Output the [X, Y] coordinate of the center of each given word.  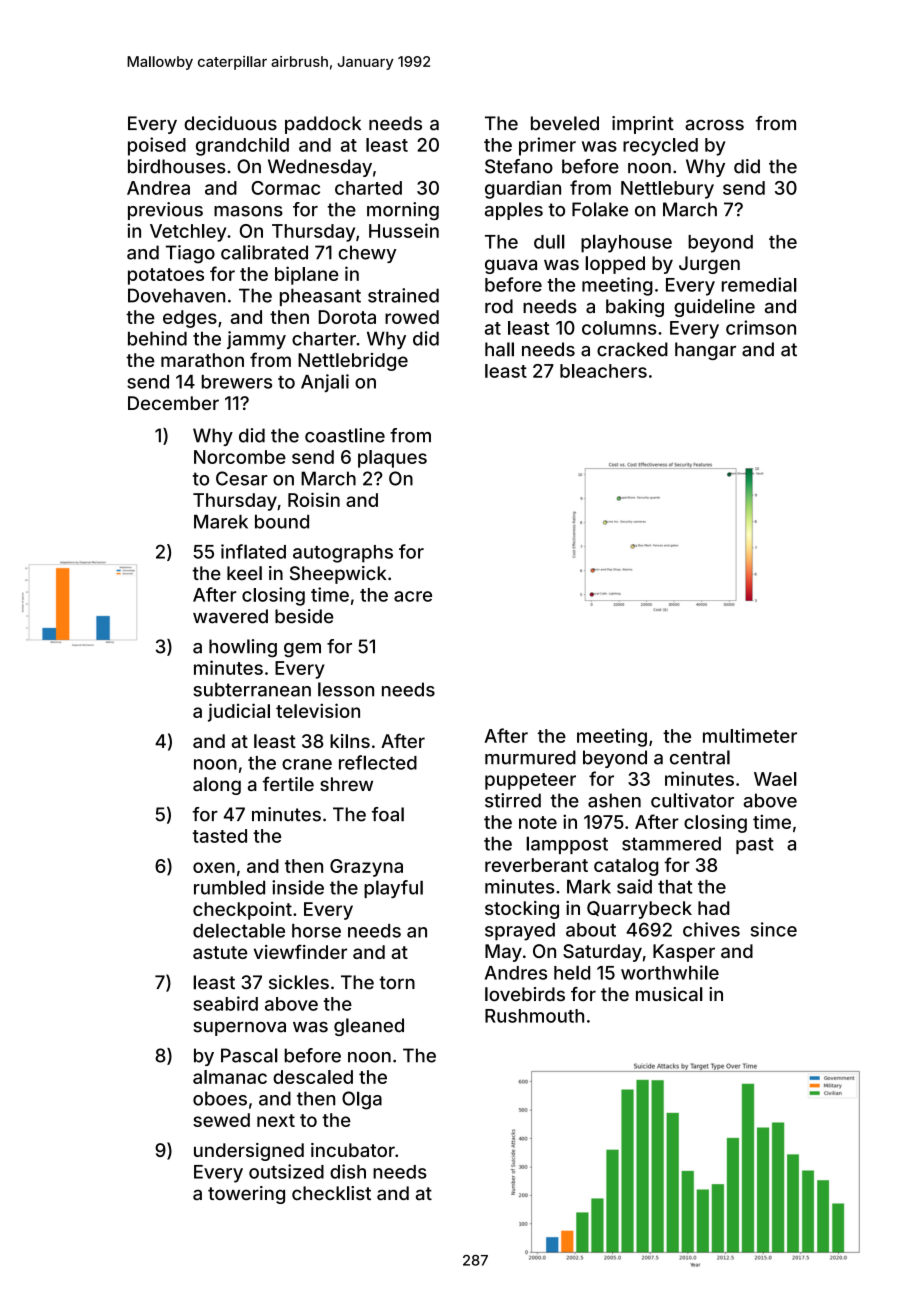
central [700, 757]
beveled [565, 123]
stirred [513, 800]
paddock [323, 125]
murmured [530, 757]
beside [304, 616]
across [714, 125]
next [276, 1120]
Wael [775, 779]
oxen [214, 867]
